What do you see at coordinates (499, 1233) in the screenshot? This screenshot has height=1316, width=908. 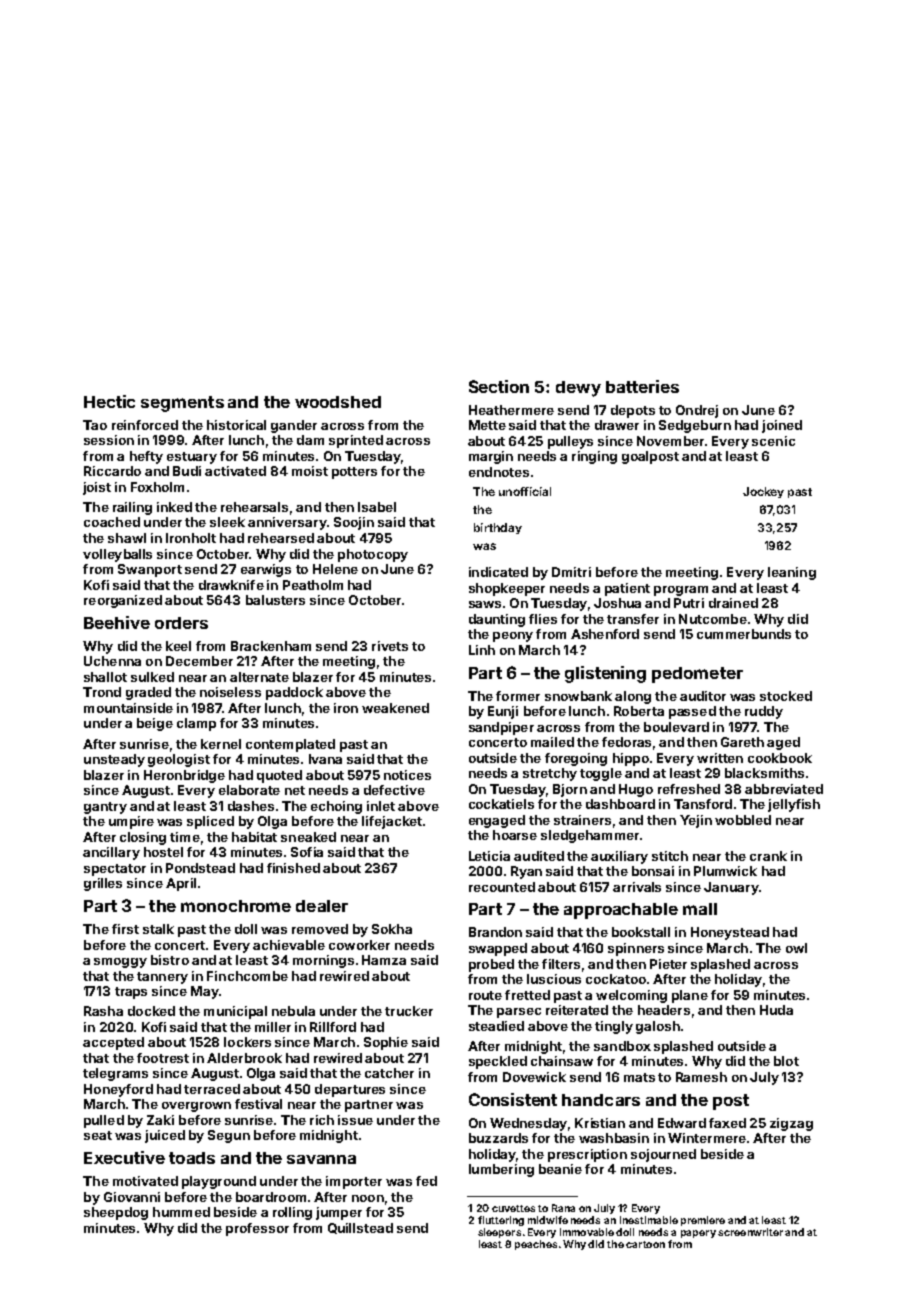 I see `sleepers` at bounding box center [499, 1233].
